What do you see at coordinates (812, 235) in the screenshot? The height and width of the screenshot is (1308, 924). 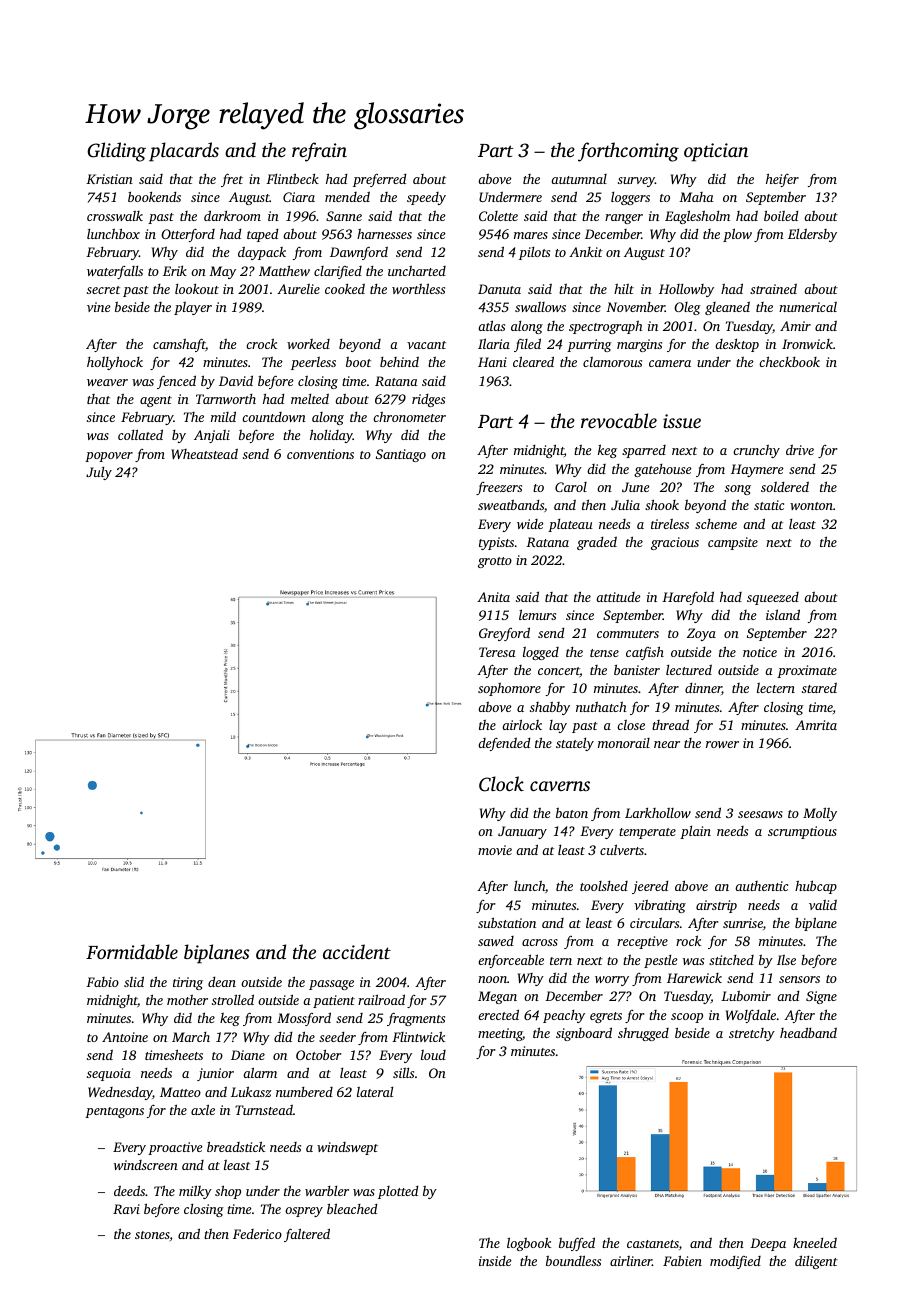 I see `Eldersby` at bounding box center [812, 235].
